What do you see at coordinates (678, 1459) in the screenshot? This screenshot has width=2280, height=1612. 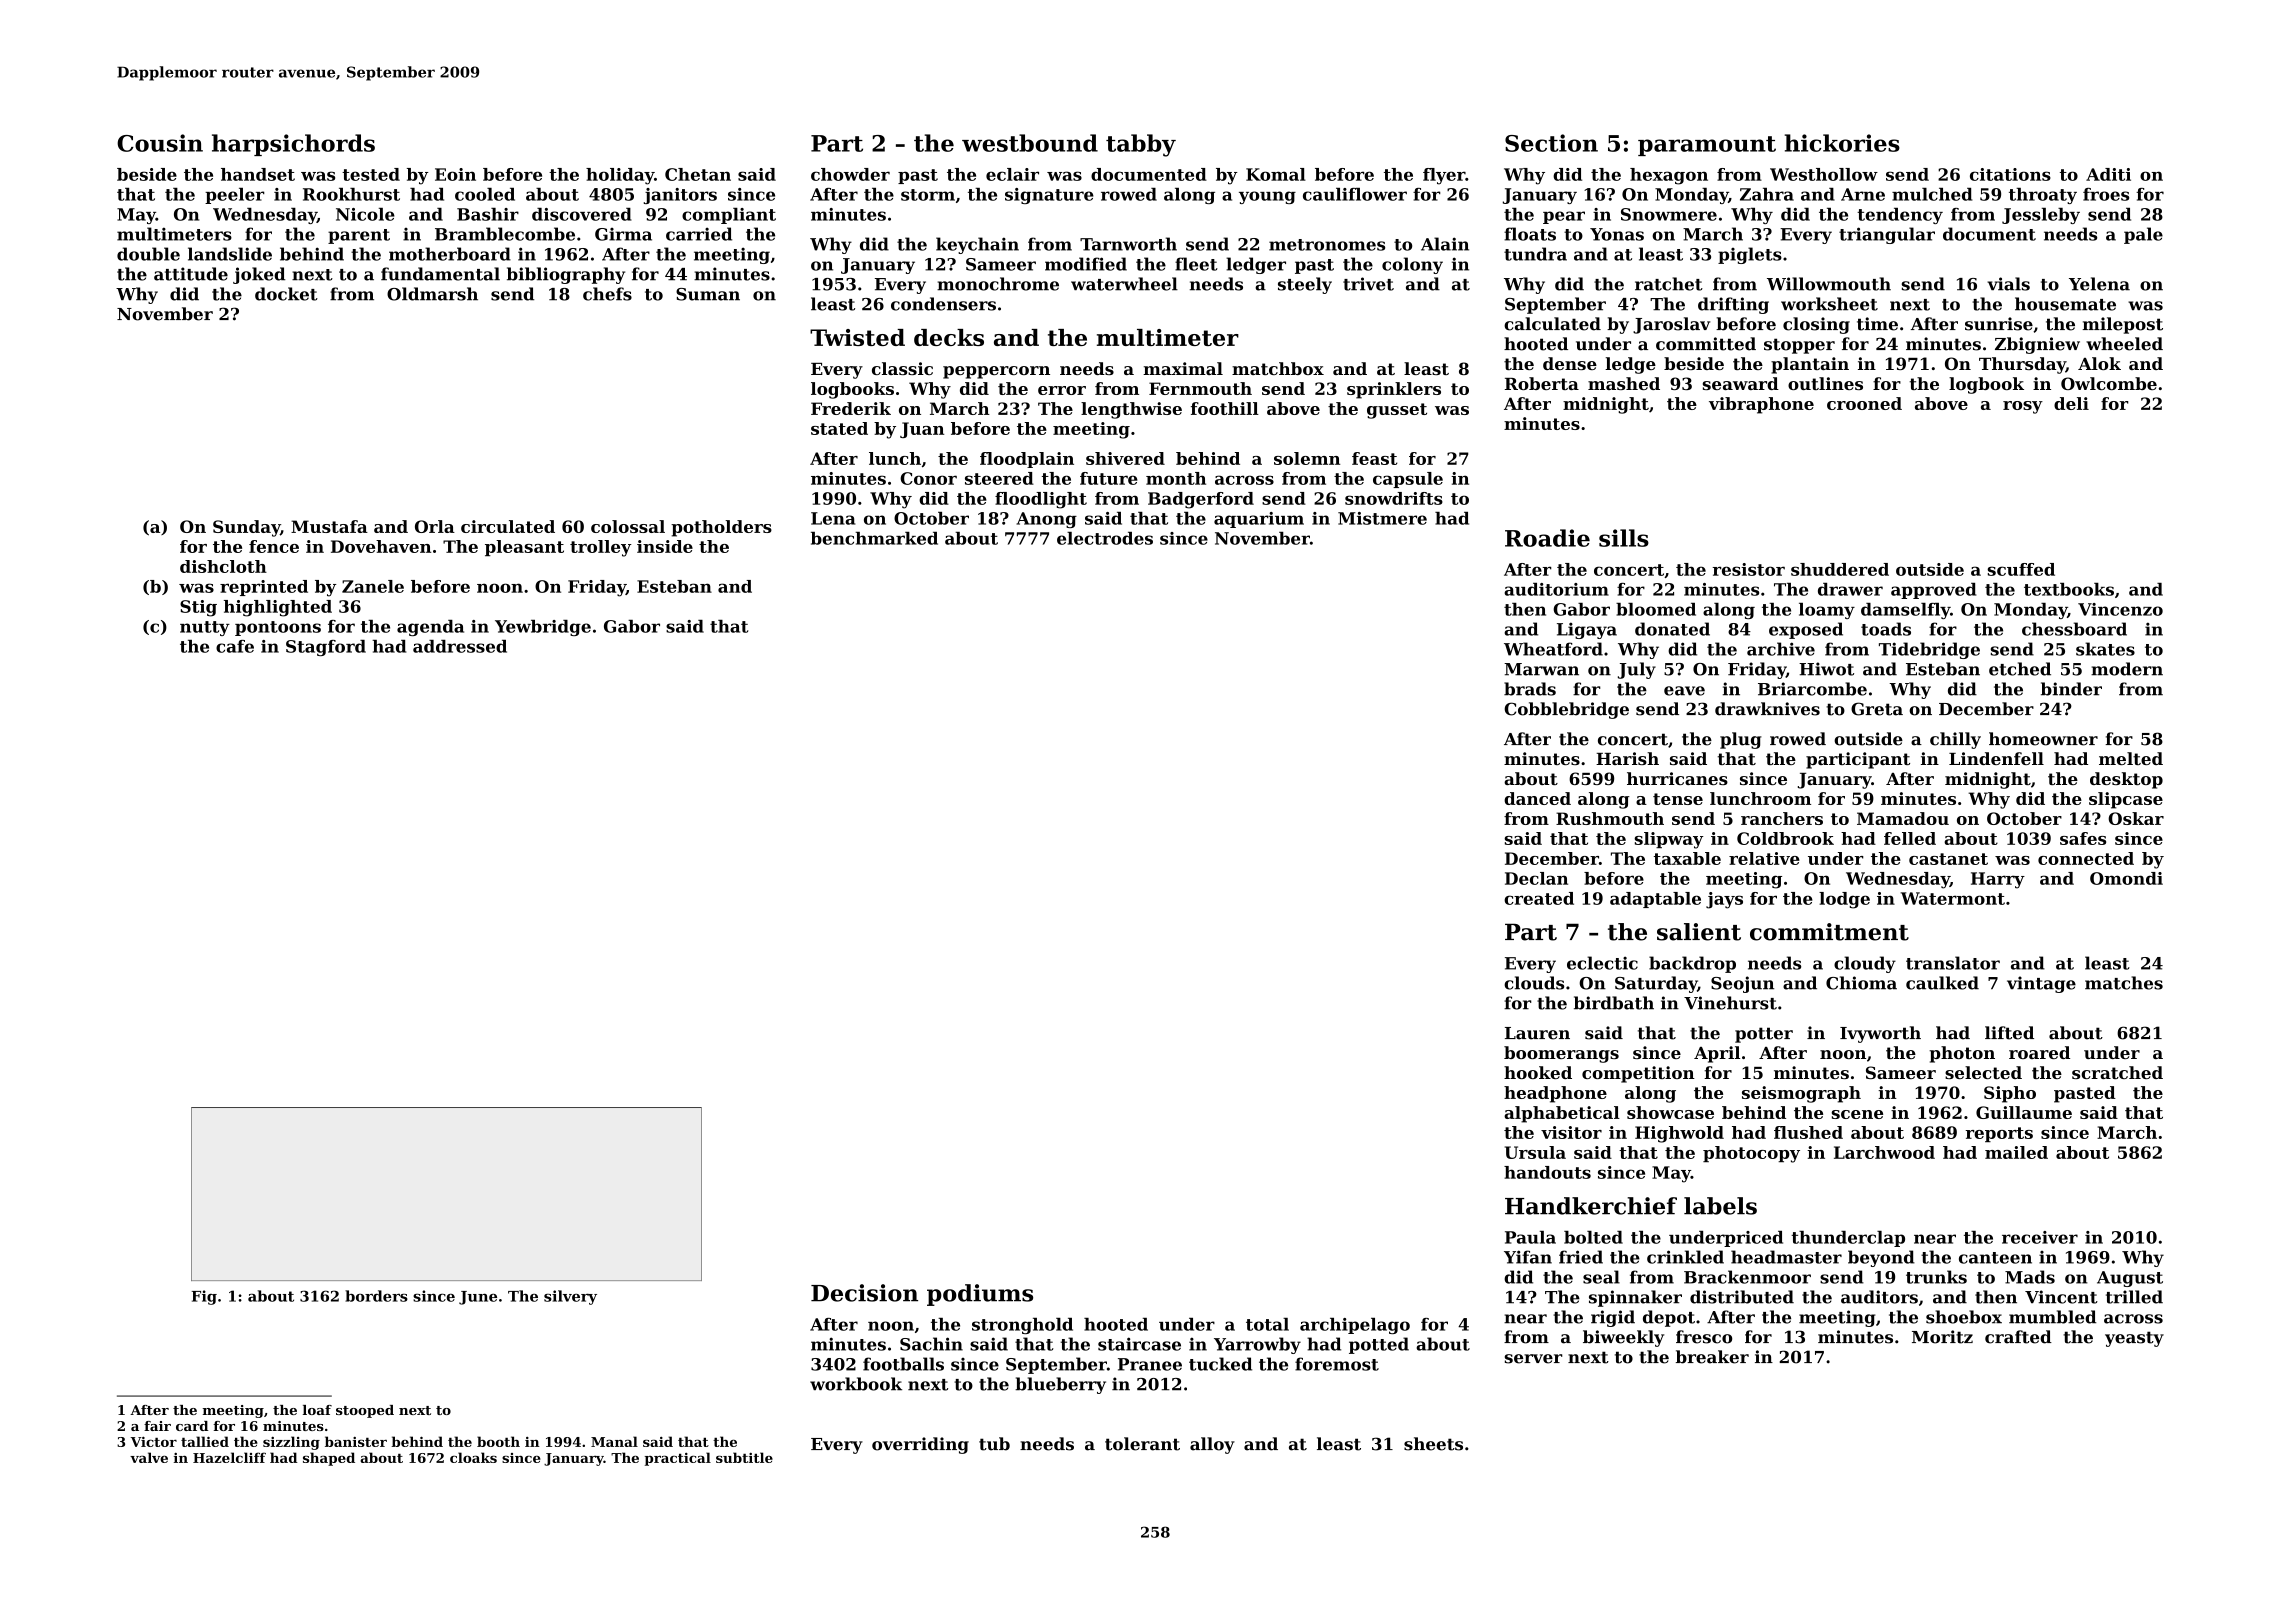 I see `practical` at bounding box center [678, 1459].
